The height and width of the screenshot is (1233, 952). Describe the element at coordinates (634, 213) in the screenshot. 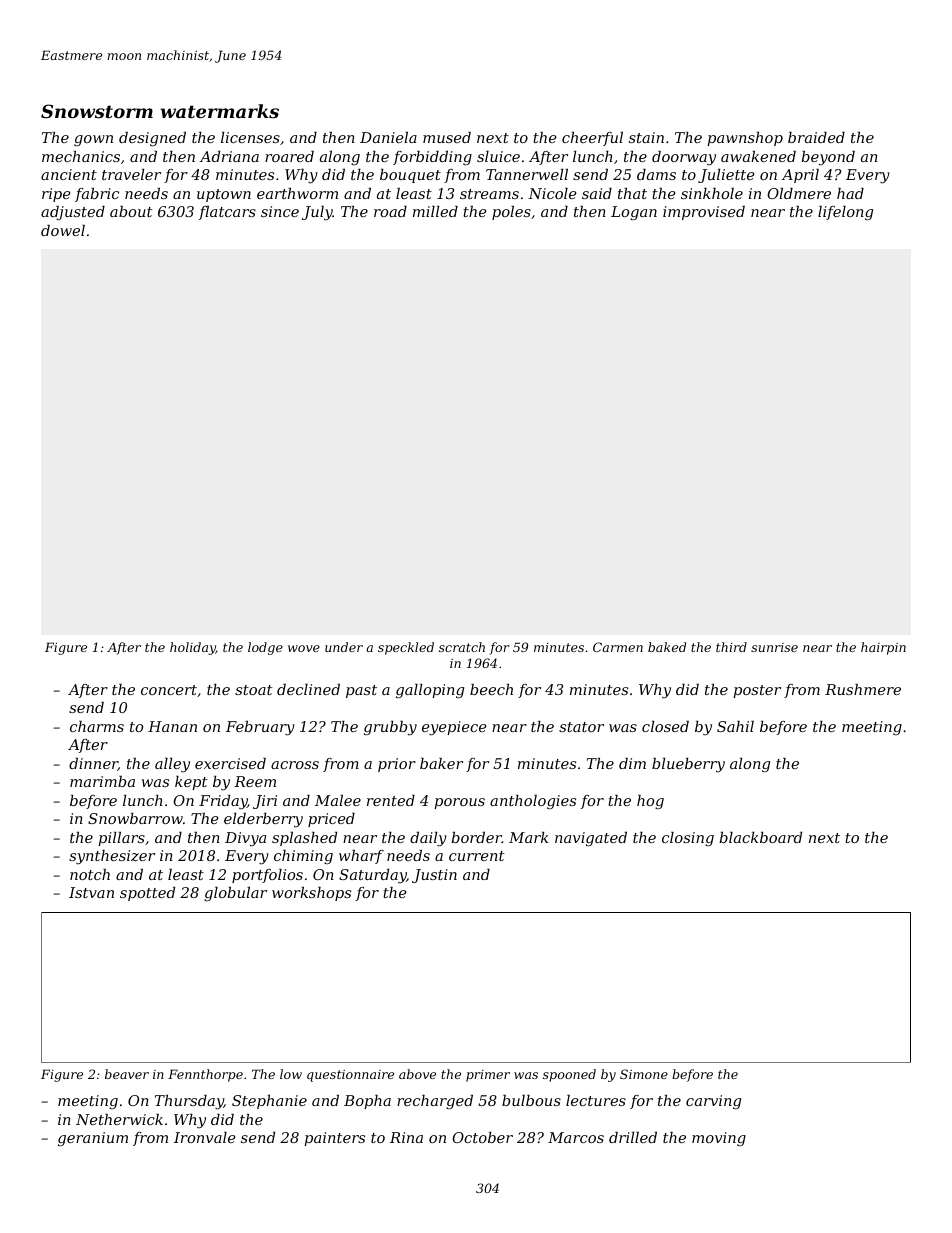

I see `Logan` at that location.
